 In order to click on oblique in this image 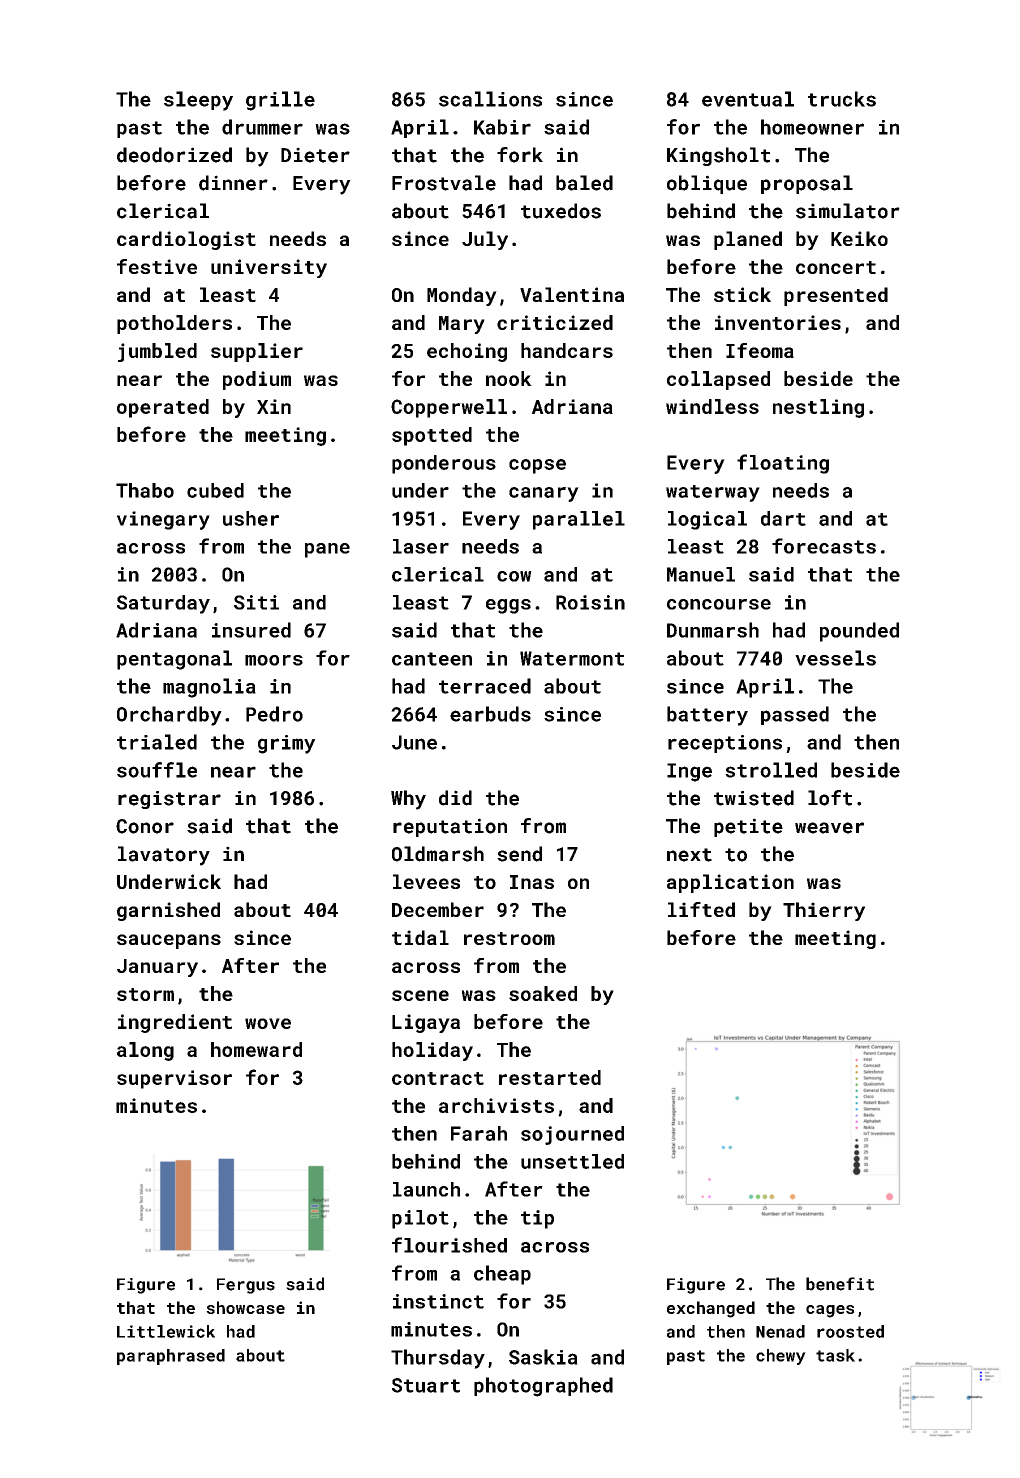, I will do `click(707, 184)`.
